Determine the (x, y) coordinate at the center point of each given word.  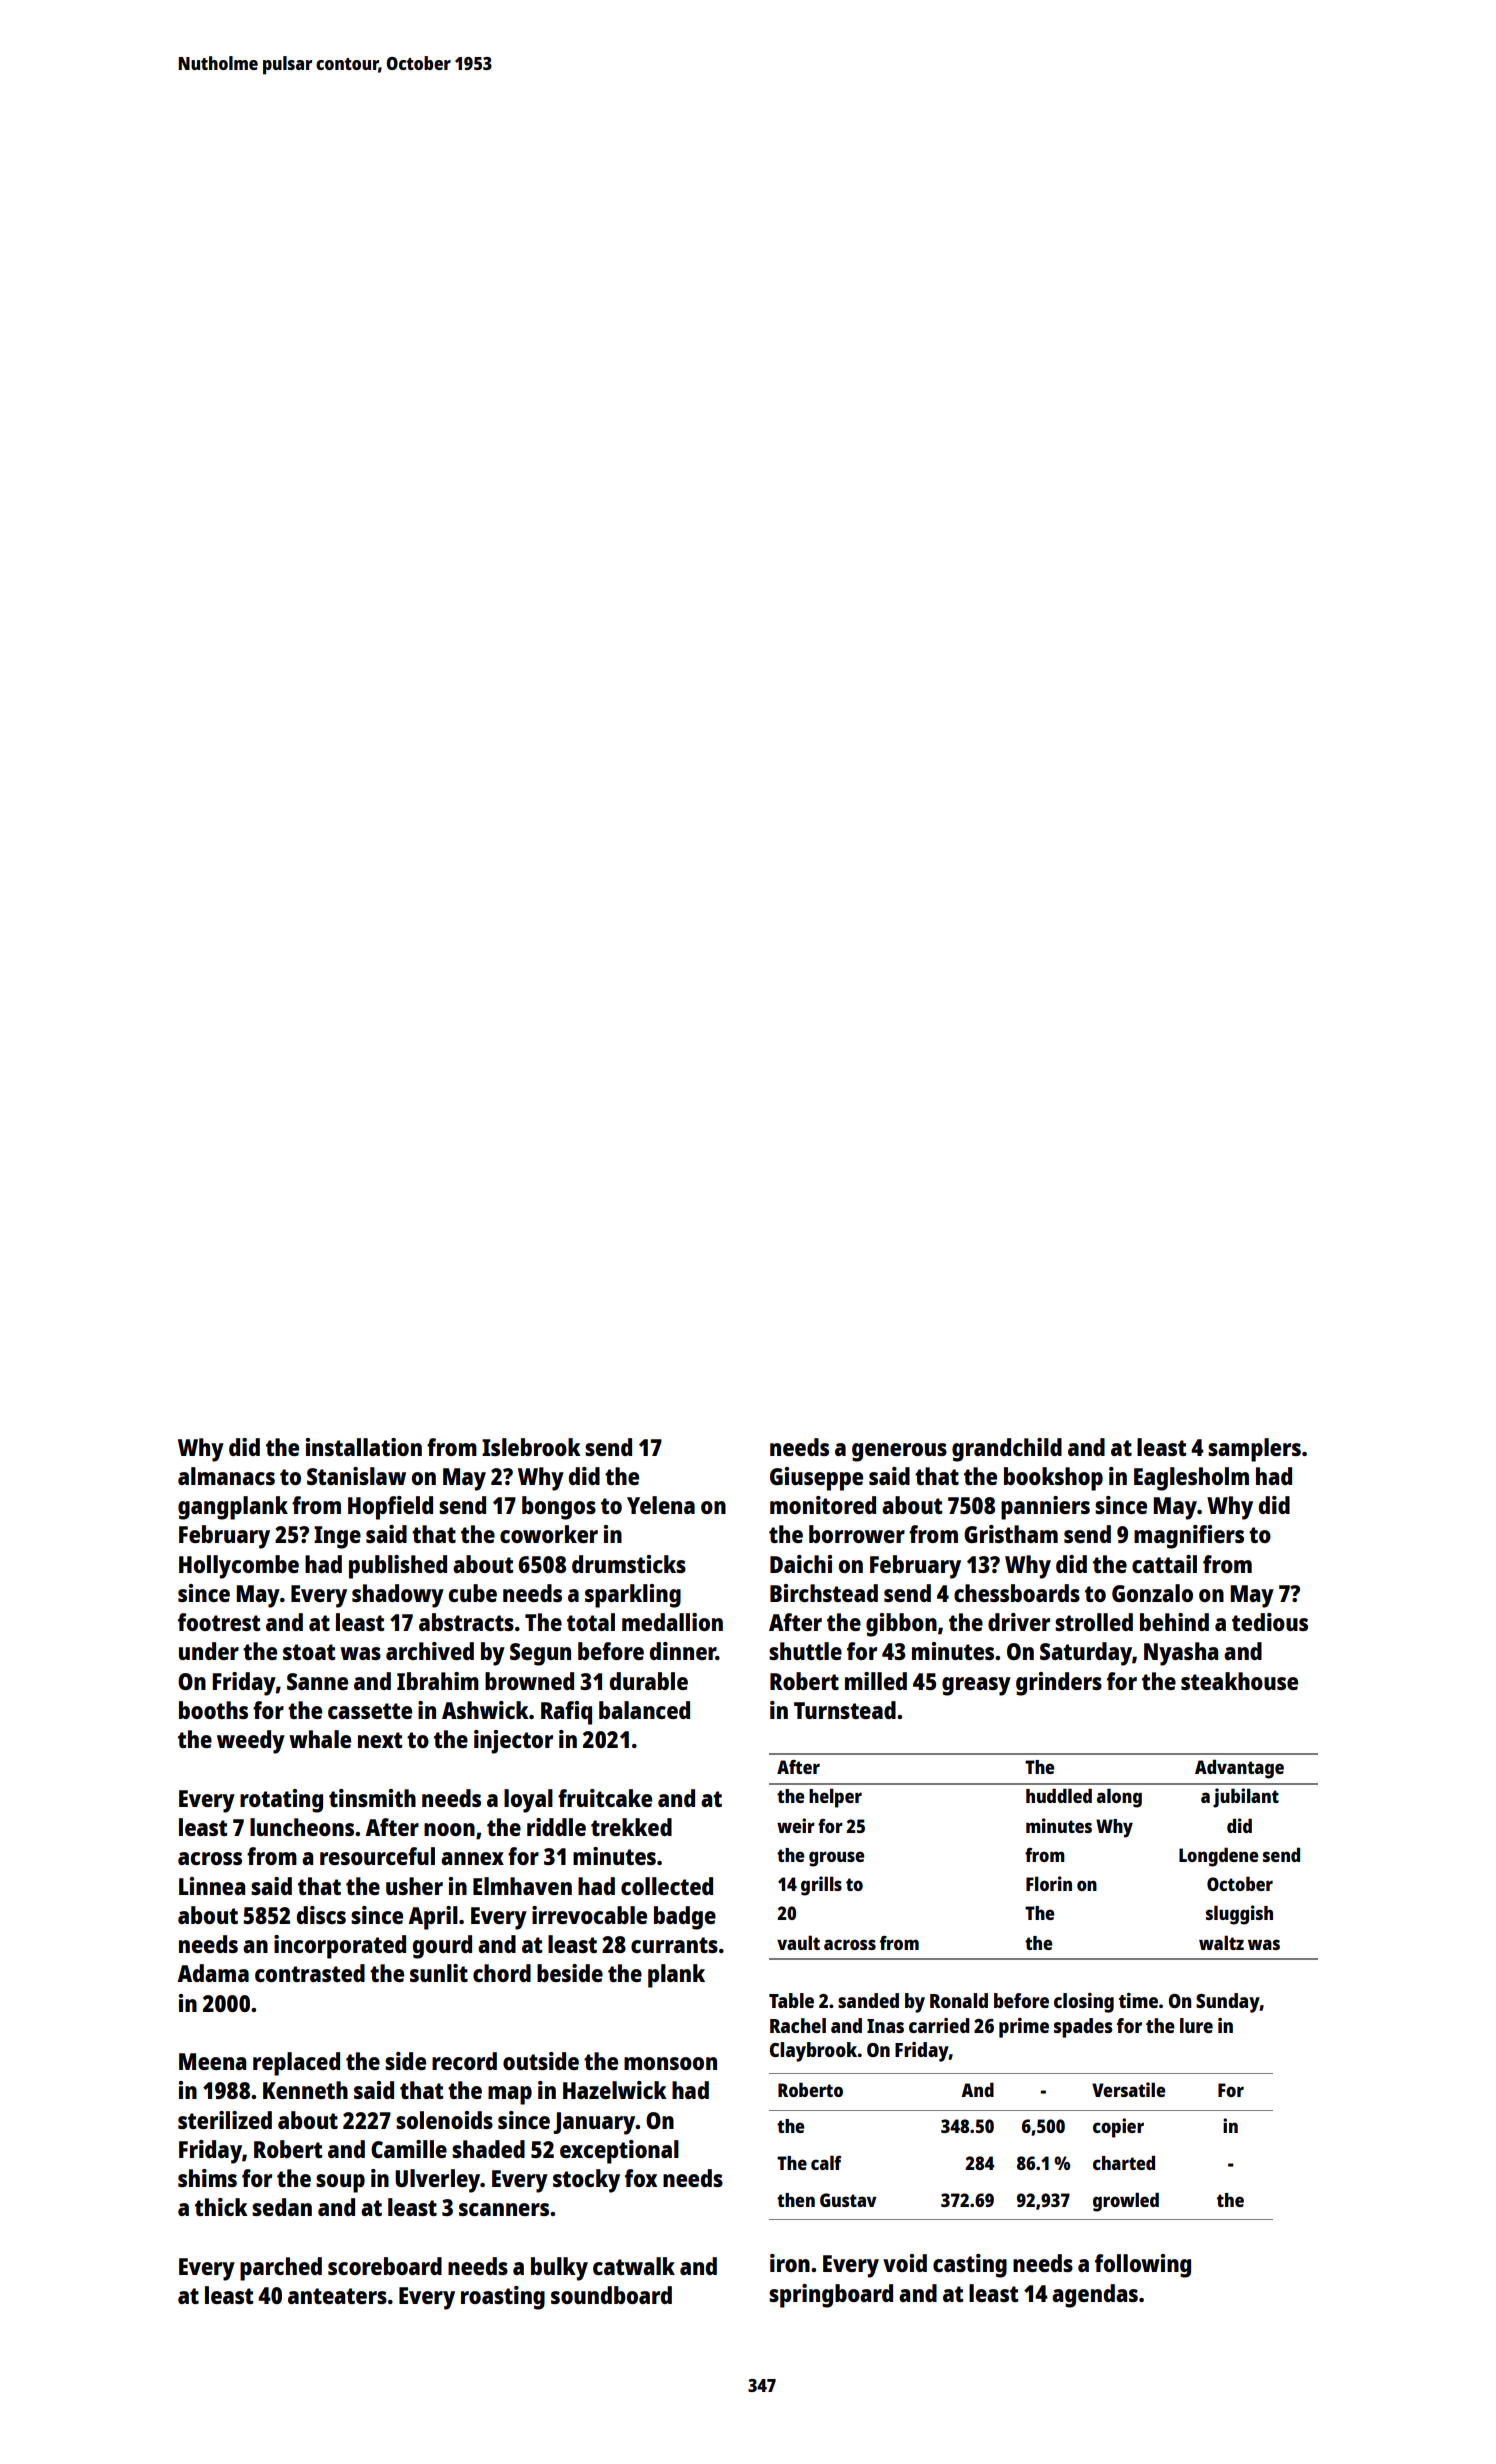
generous (899, 1452)
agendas (1095, 2296)
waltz (1221, 1942)
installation (364, 1447)
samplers (1254, 1450)
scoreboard (385, 2266)
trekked (631, 1827)
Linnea (212, 1886)
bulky (559, 2269)
